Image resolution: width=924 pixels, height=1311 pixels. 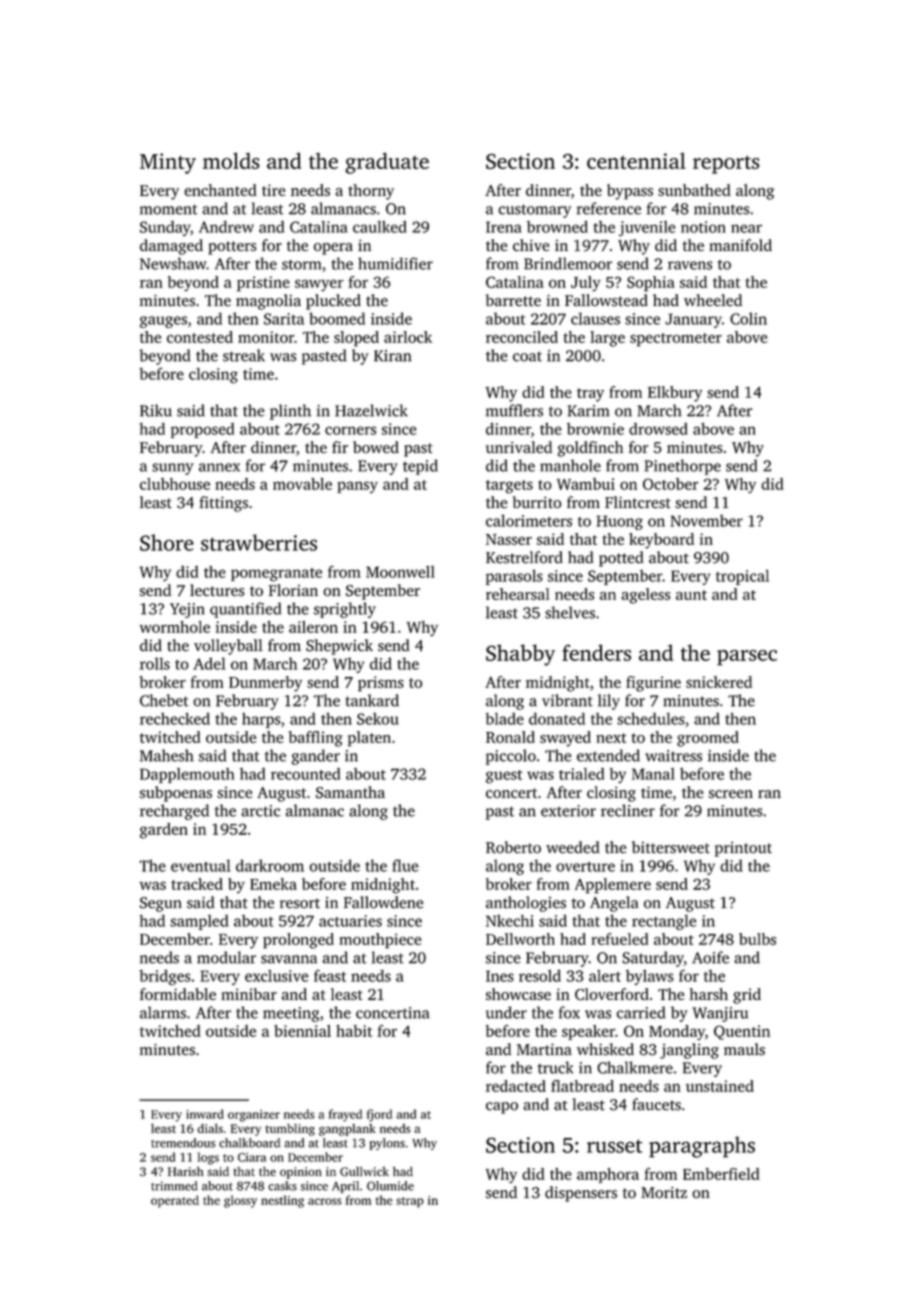 I want to click on nestling, so click(x=282, y=1201).
